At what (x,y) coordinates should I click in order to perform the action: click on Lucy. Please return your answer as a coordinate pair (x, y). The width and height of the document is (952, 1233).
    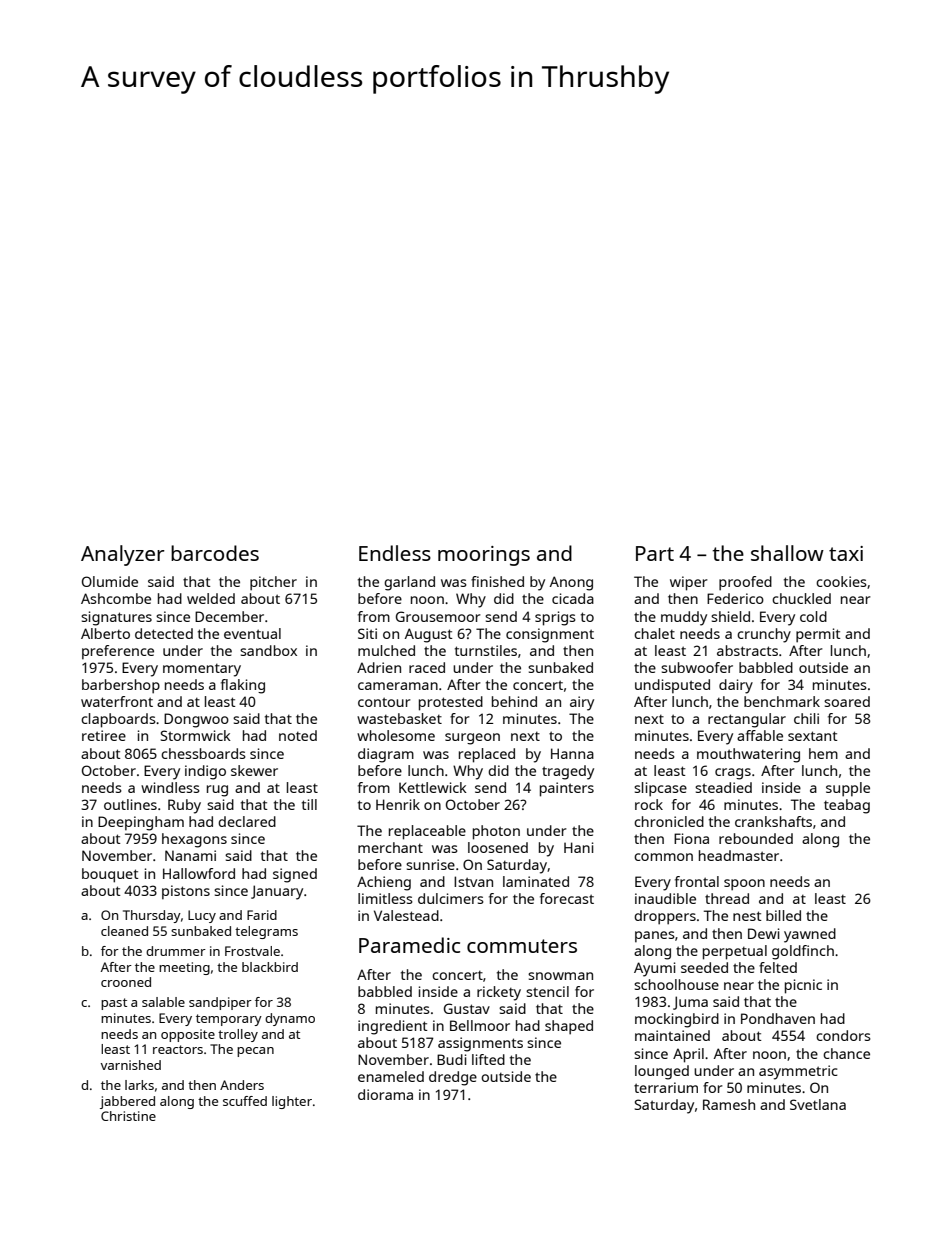
    Looking at the image, I should click on (202, 916).
